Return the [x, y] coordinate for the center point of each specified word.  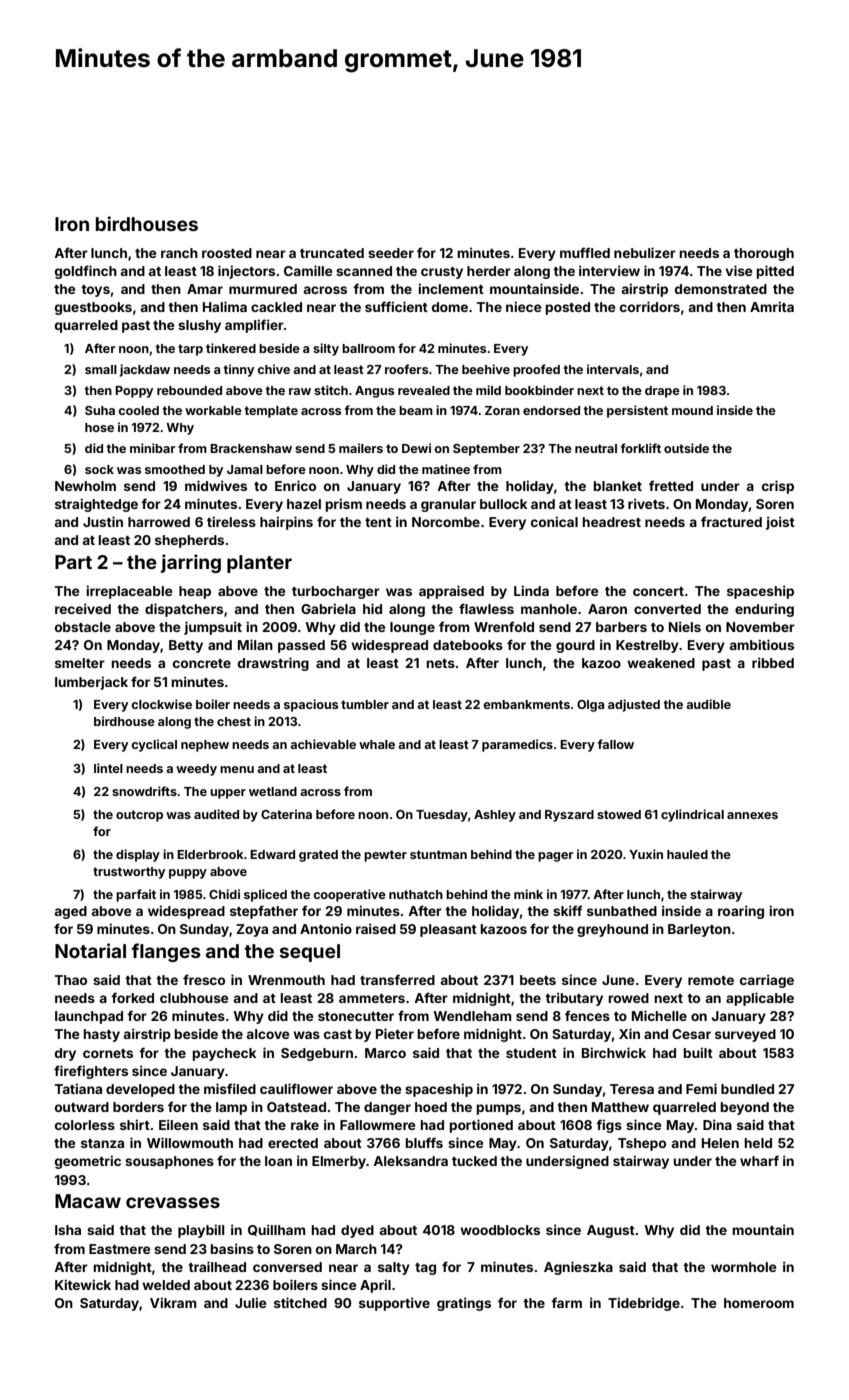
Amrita [772, 306]
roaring [741, 912]
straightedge [96, 505]
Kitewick [83, 1284]
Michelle [659, 1015]
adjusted [634, 705]
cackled [276, 307]
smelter [80, 663]
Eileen [178, 1124]
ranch [179, 253]
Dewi [416, 448]
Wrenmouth [286, 980]
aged [71, 912]
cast [338, 1034]
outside [686, 448]
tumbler [365, 704]
